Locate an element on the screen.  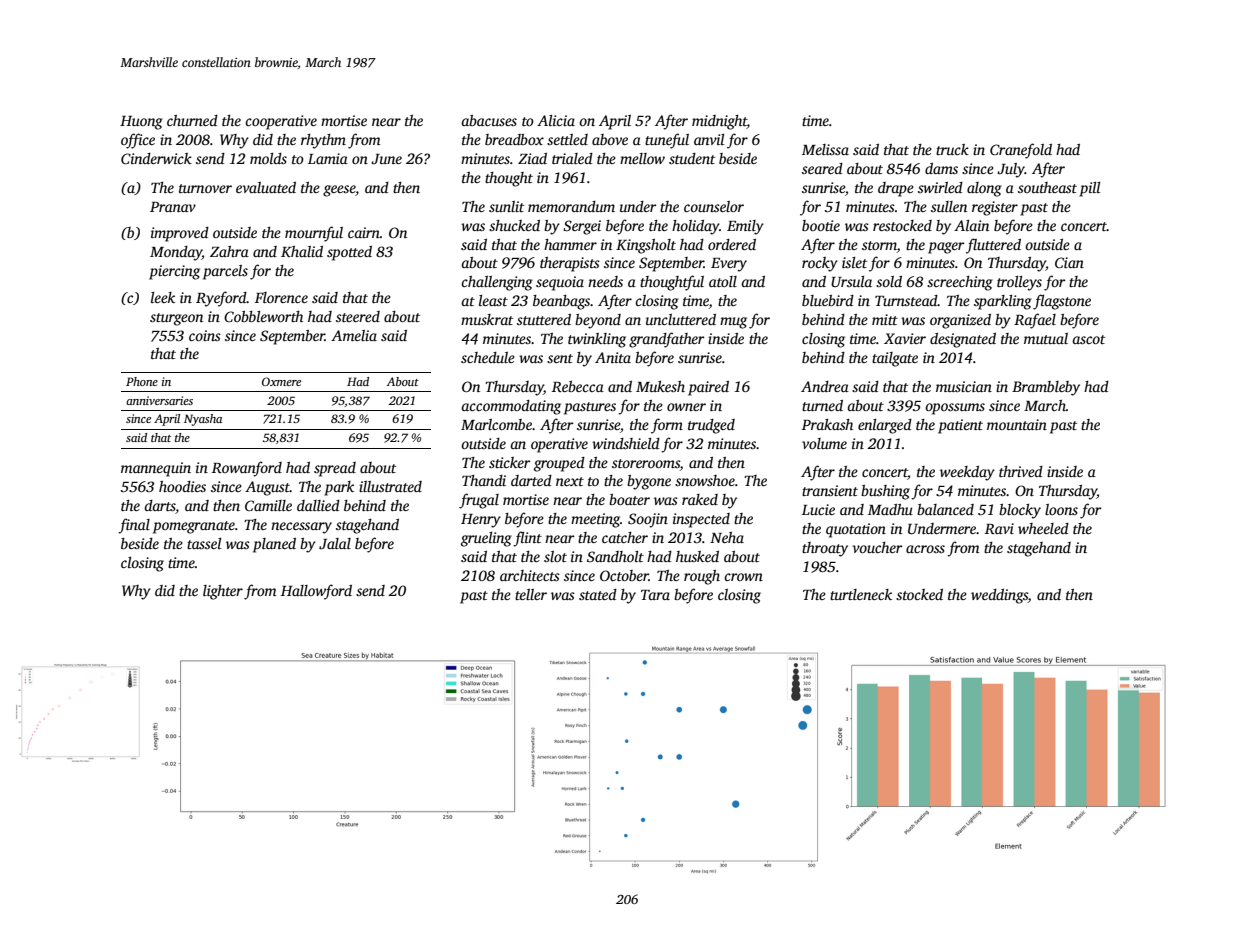
Mukesh is located at coordinates (660, 386).
